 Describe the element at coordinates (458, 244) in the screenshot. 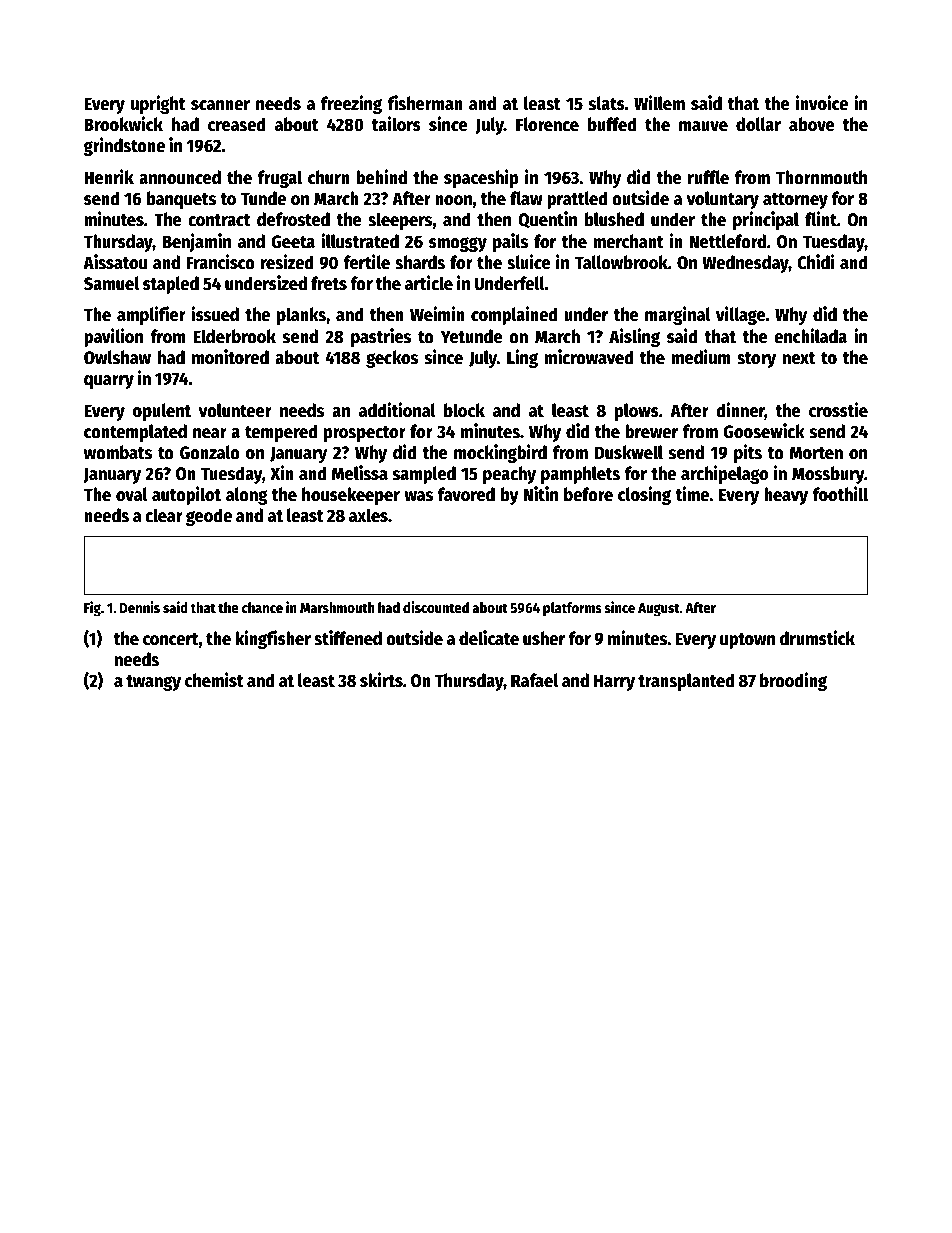

I see `smoggy` at that location.
